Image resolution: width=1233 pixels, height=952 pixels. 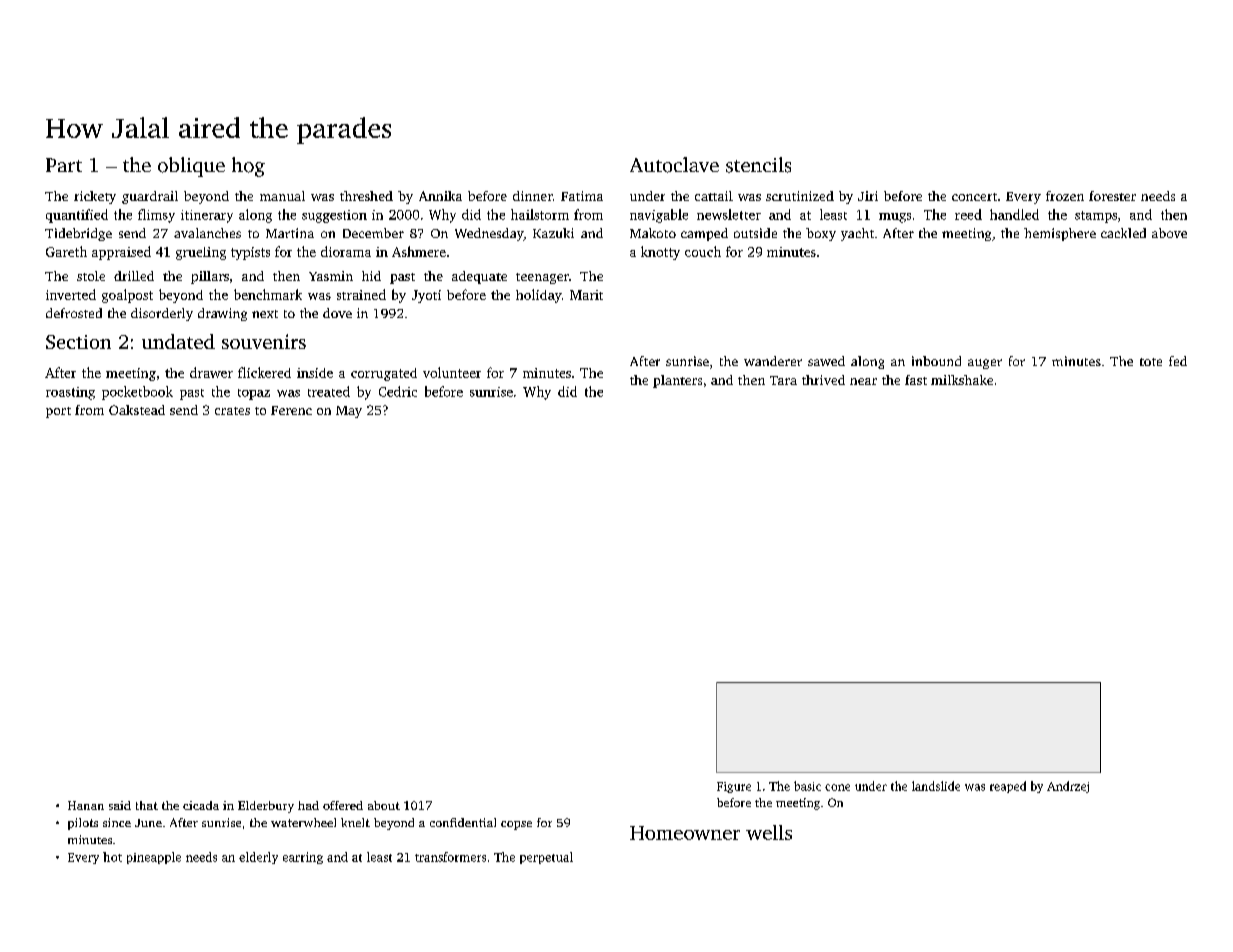 What do you see at coordinates (773, 361) in the page?
I see `wanderer` at bounding box center [773, 361].
